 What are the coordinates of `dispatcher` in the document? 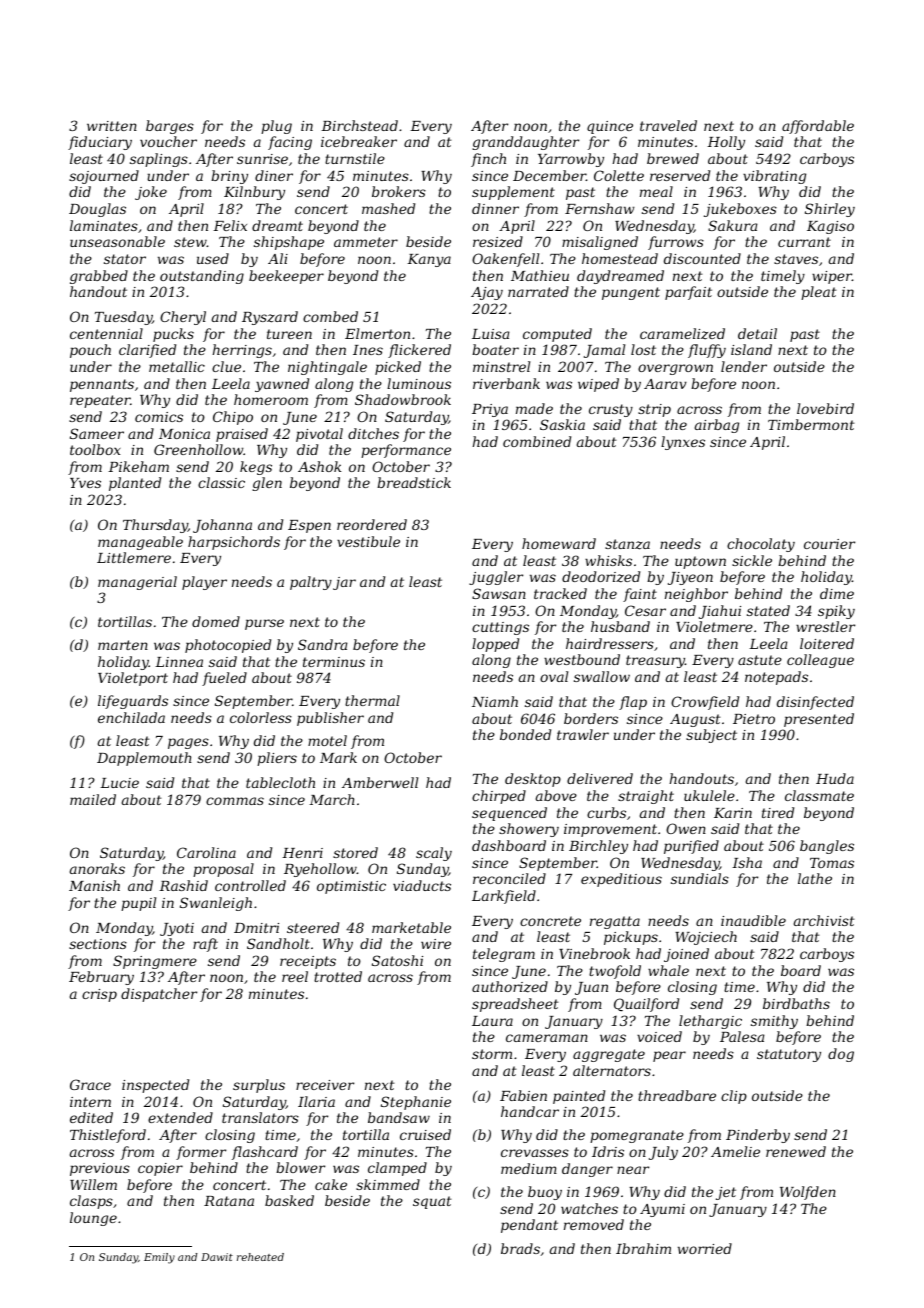 It's located at (159, 995).
